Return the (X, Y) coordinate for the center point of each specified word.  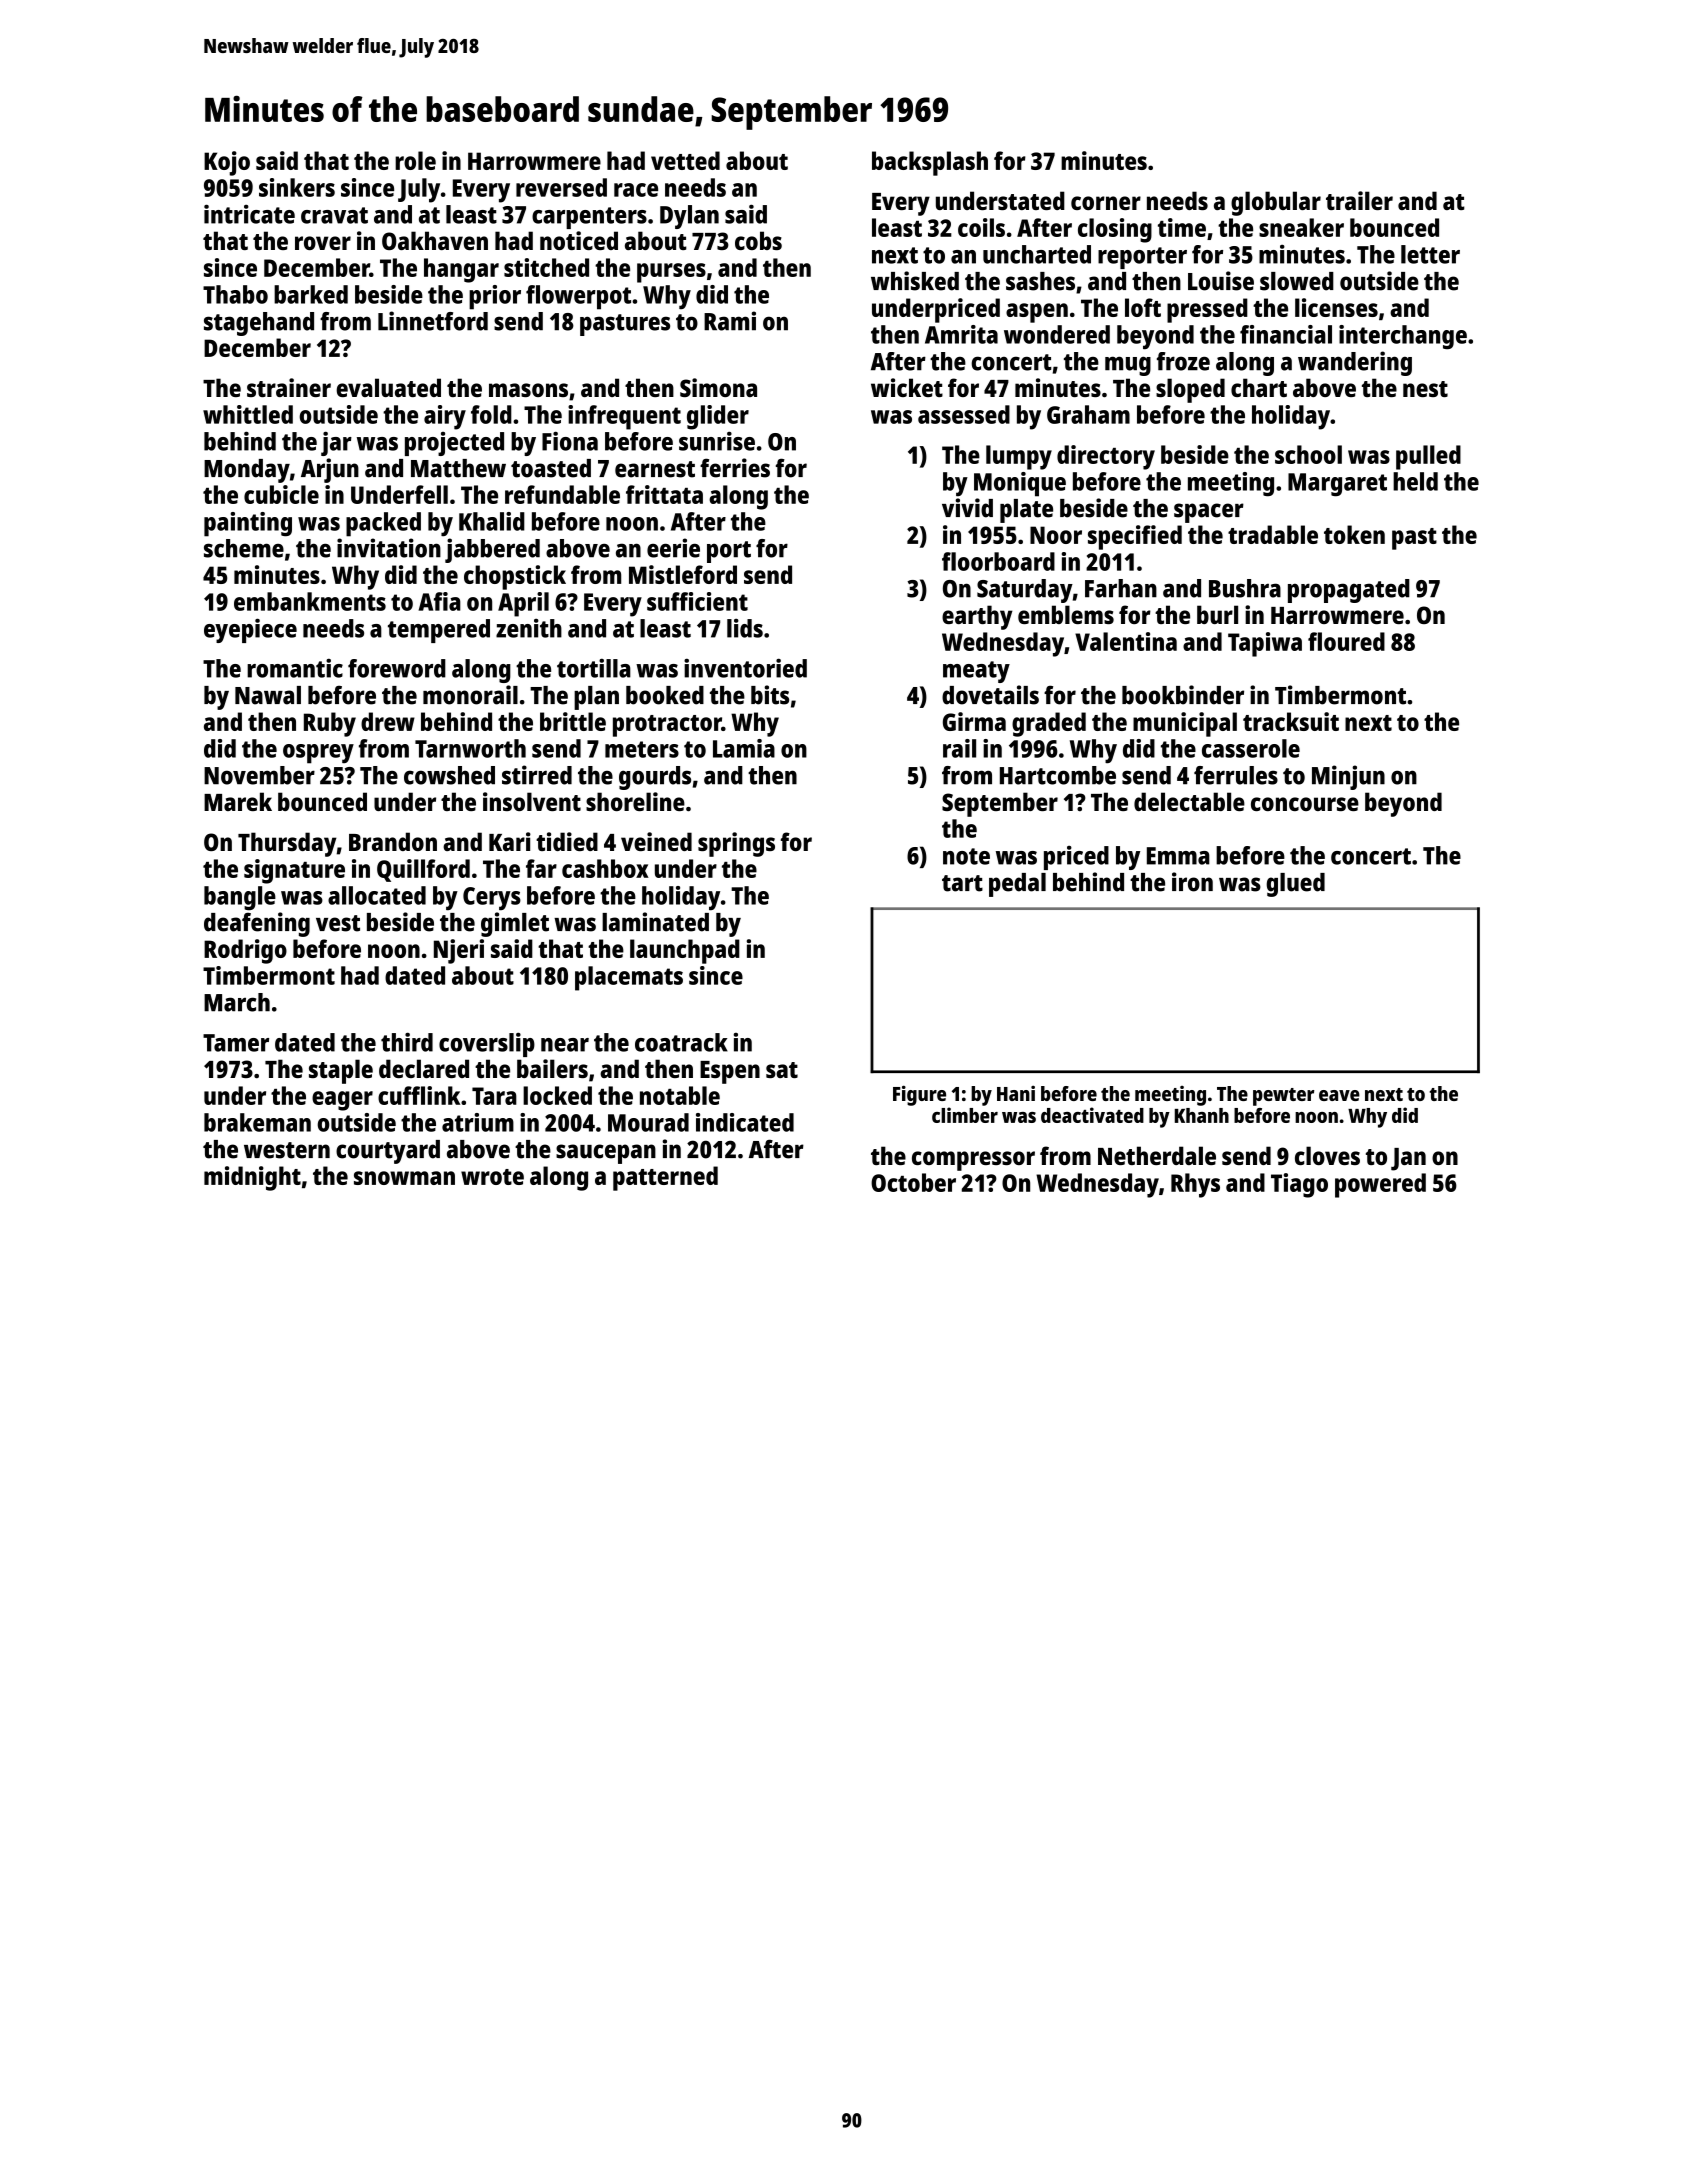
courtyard (388, 1152)
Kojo (227, 163)
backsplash (930, 163)
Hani (1016, 1093)
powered (1380, 1185)
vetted (685, 160)
